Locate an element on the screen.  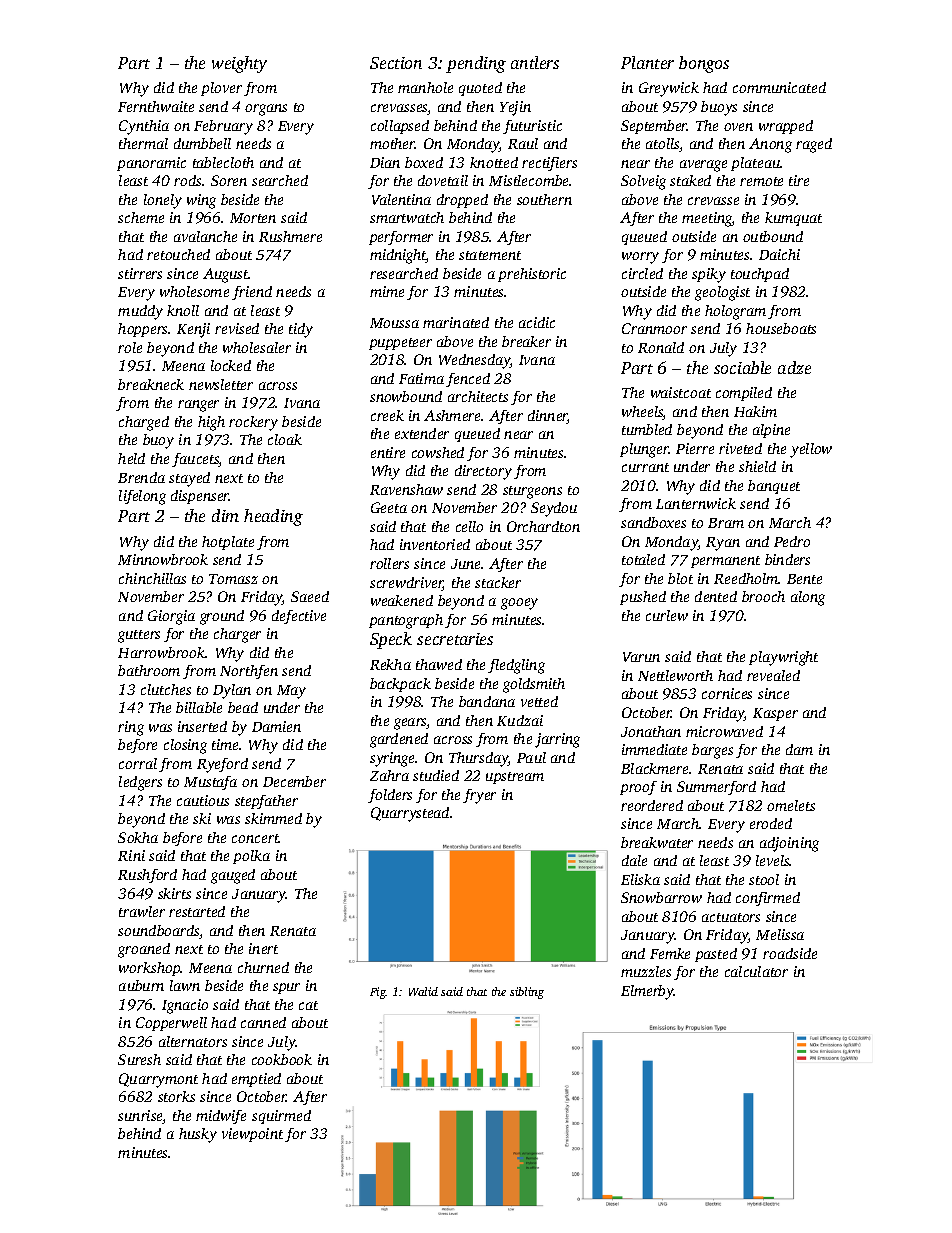
squirmed is located at coordinates (281, 1117).
